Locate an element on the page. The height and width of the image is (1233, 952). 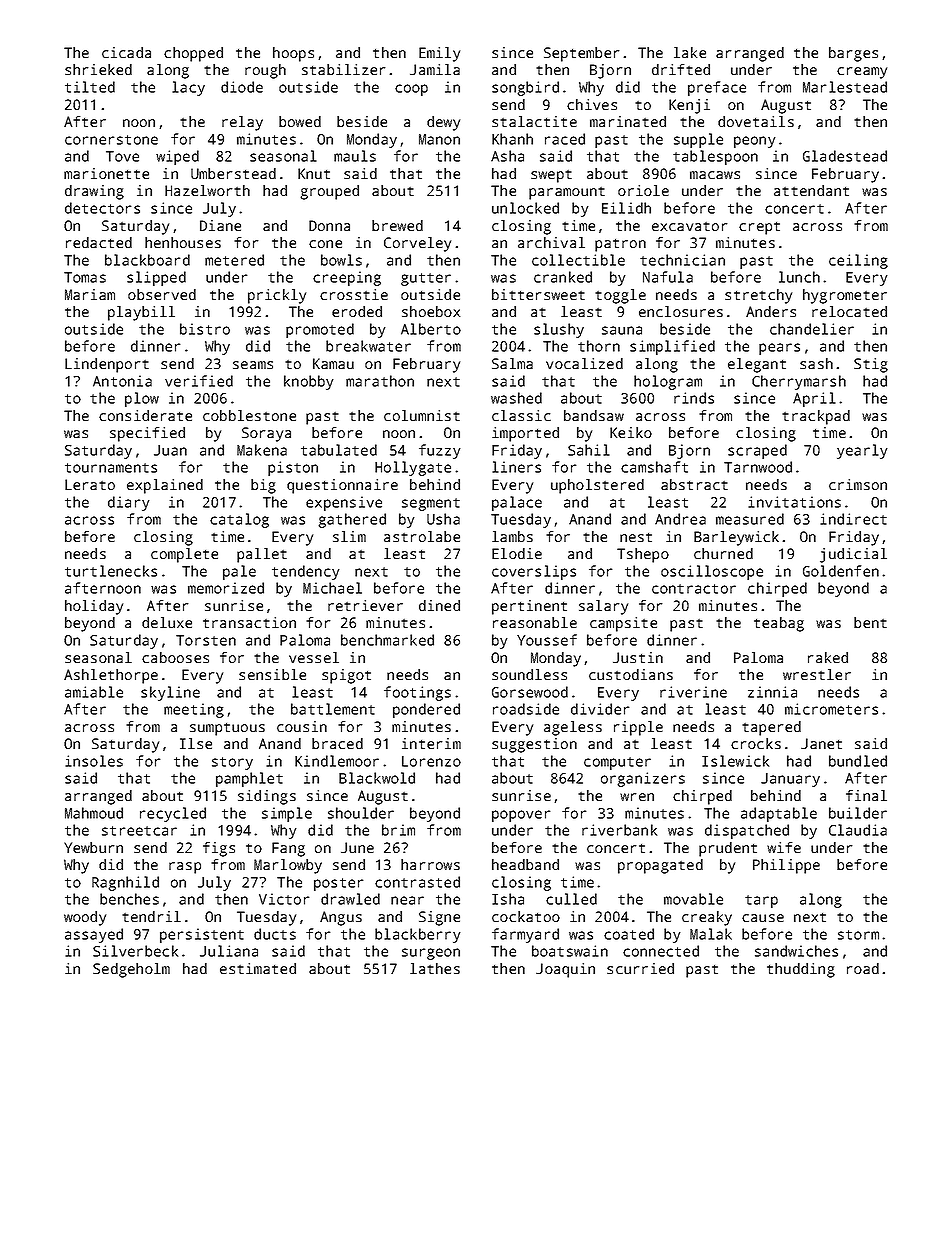
Sedgeholm is located at coordinates (131, 970).
